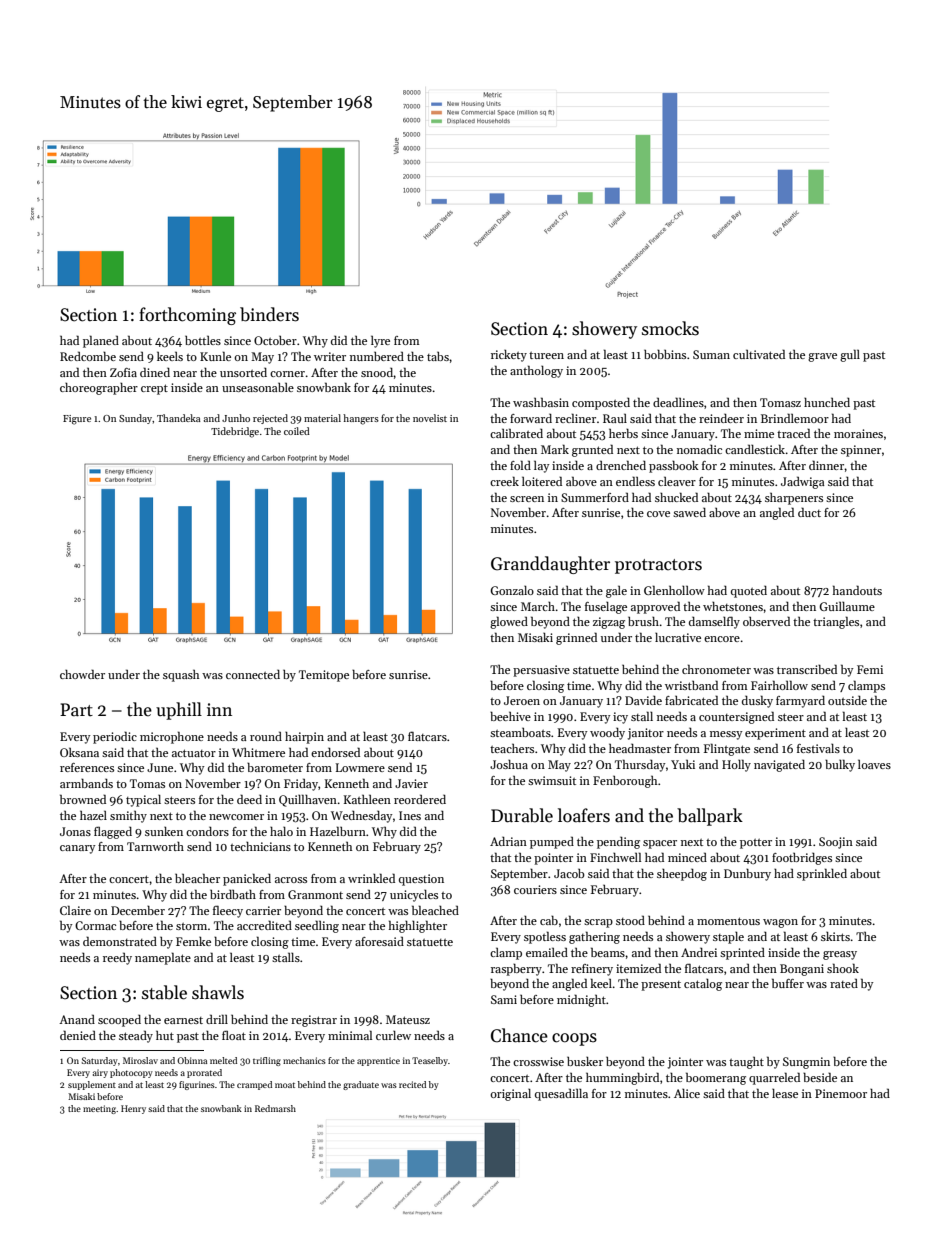  I want to click on Thandeka, so click(179, 418).
